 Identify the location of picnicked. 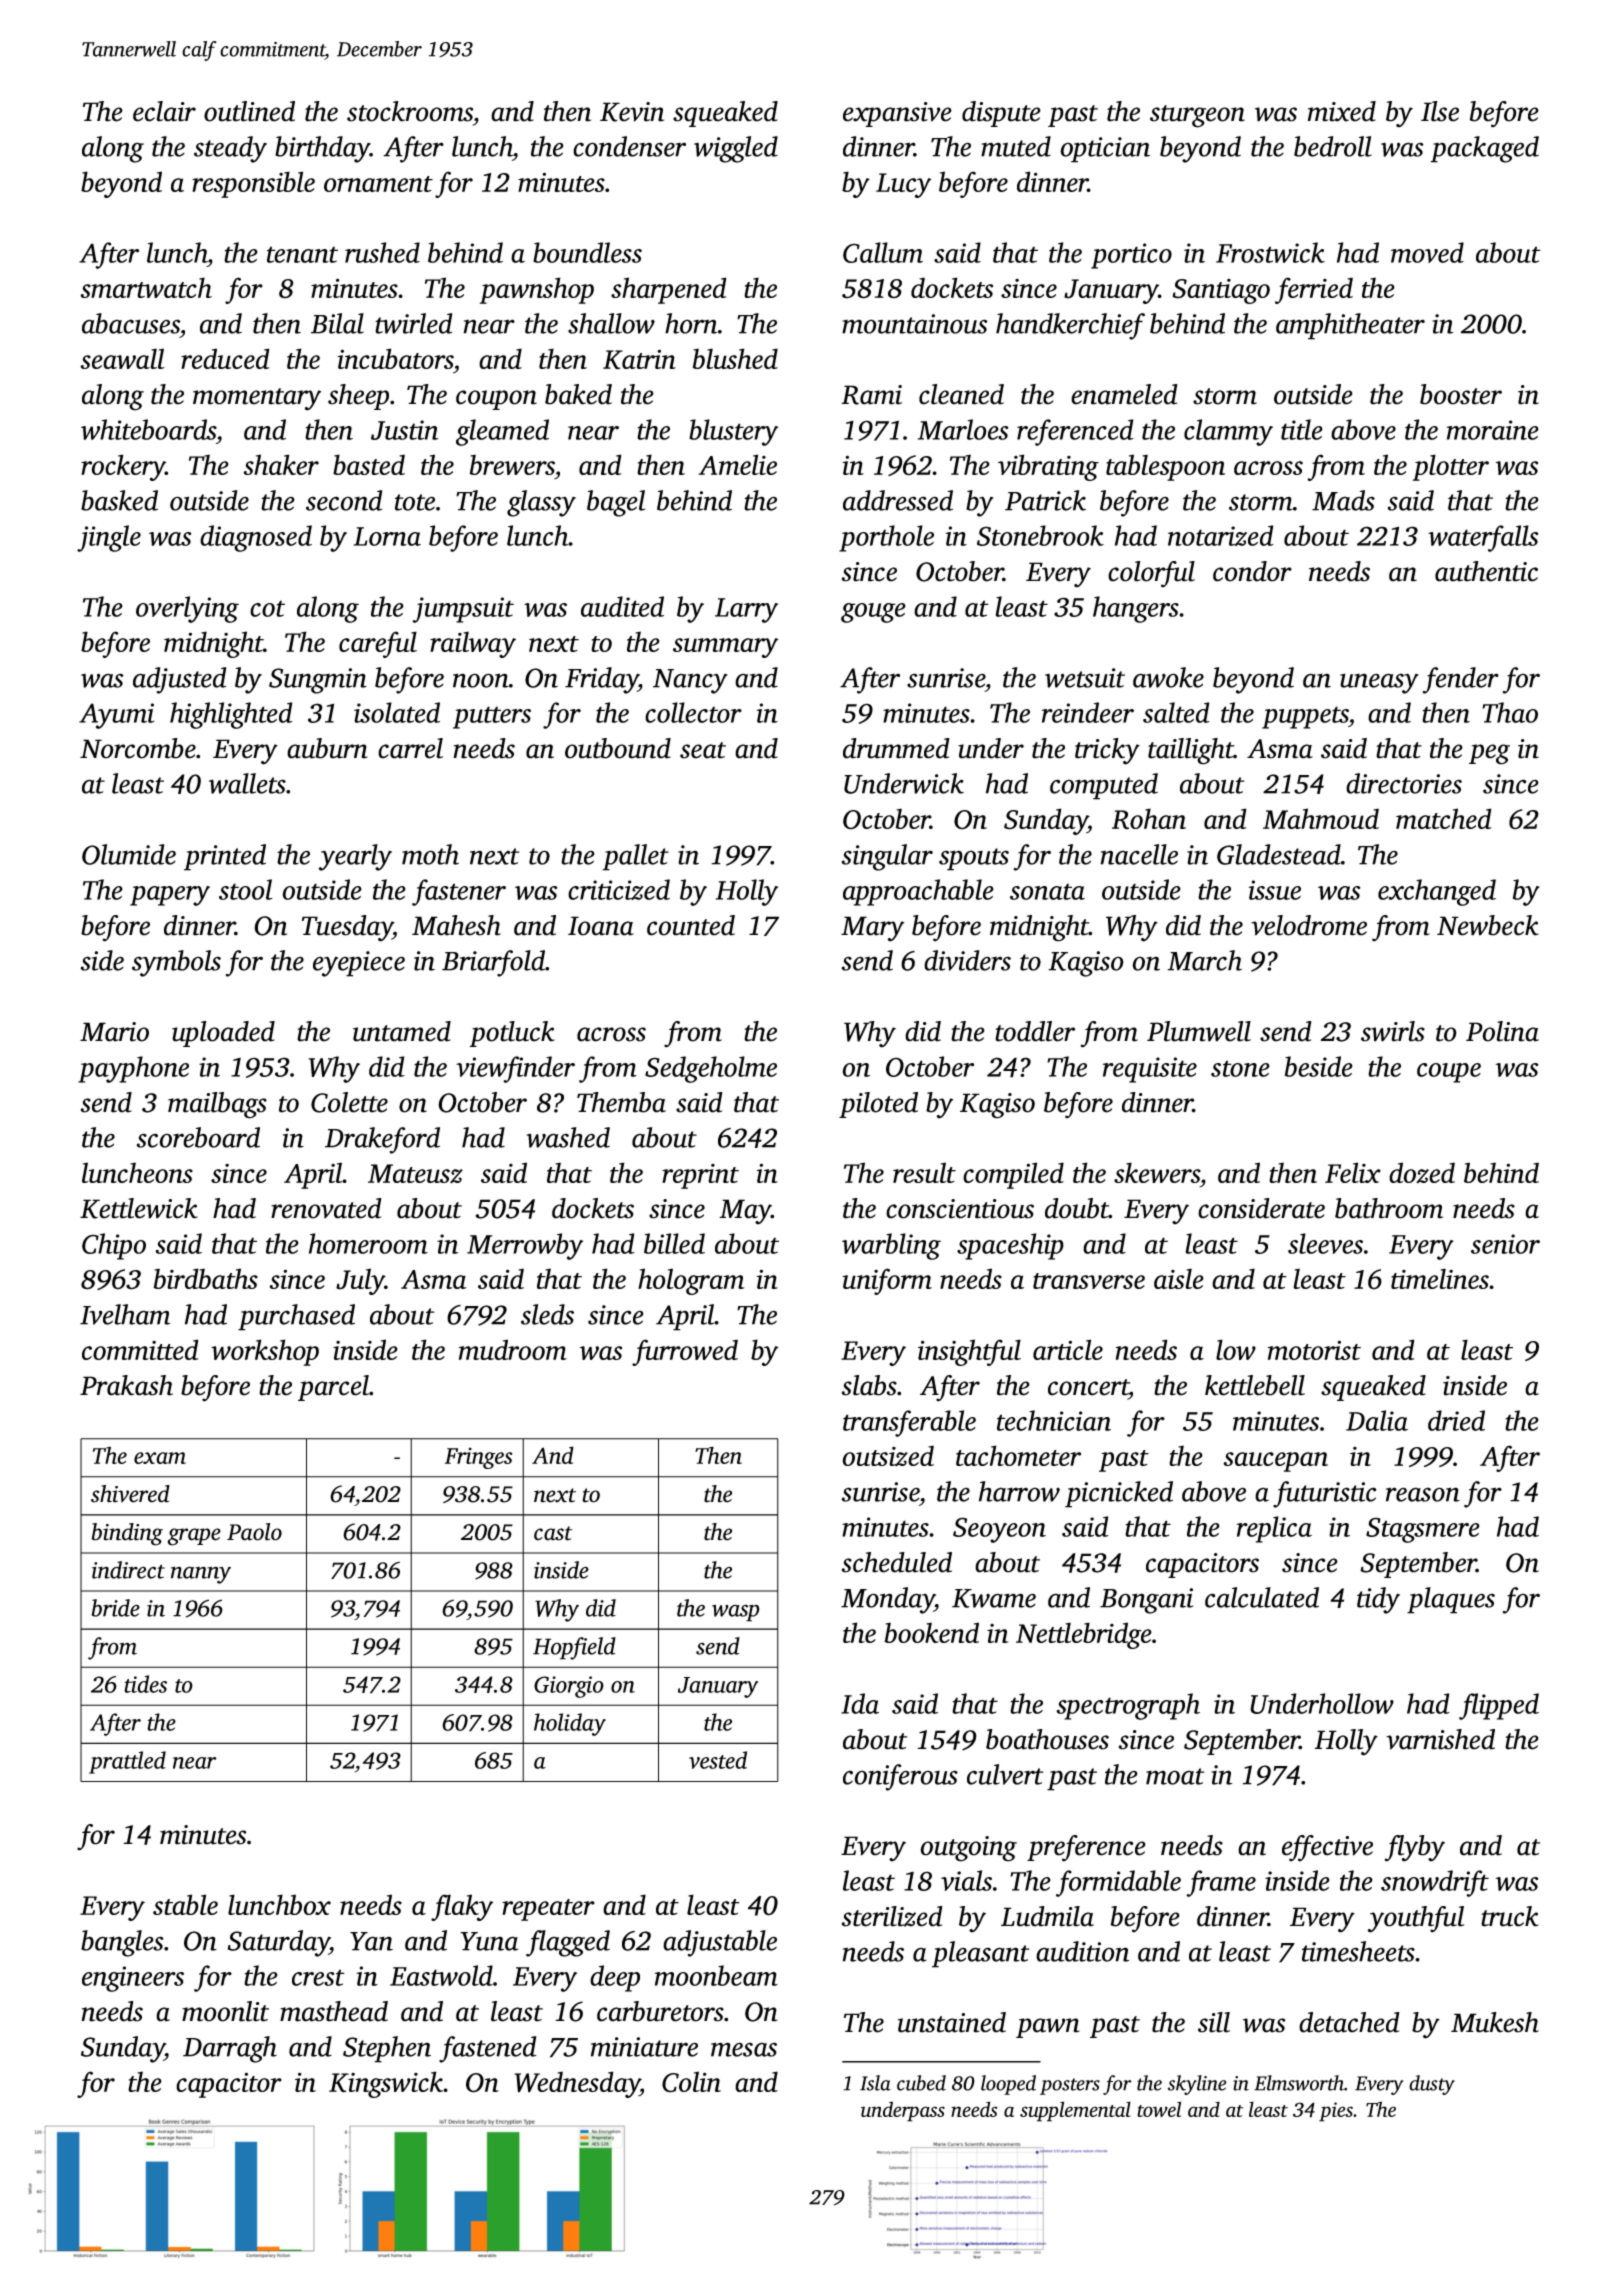
(1119, 1494).
